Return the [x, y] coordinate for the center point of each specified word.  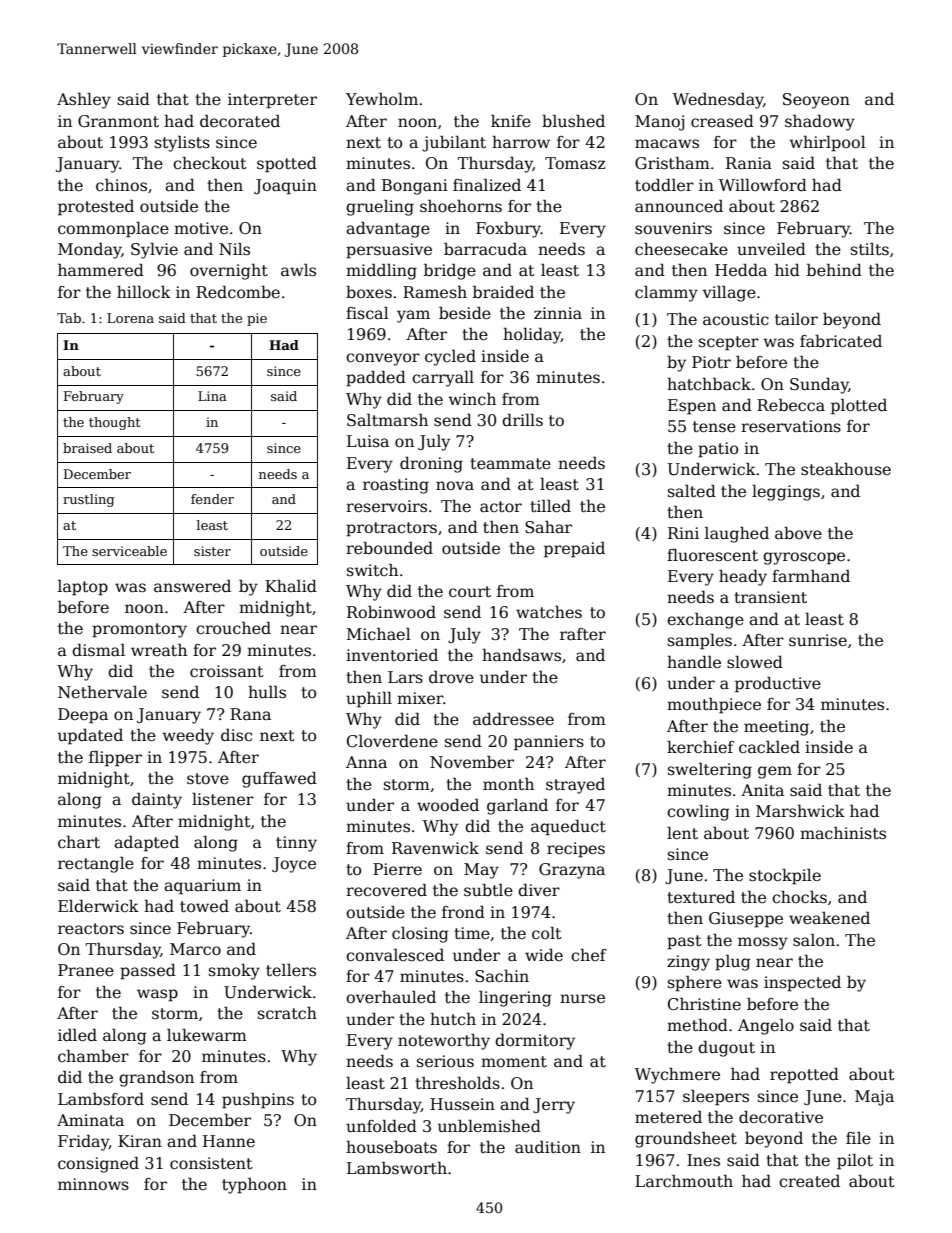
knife [511, 121]
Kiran [140, 1141]
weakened [829, 918]
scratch [287, 1013]
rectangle [96, 864]
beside [465, 313]
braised [87, 448]
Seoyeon [816, 101]
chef [589, 955]
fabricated [841, 341]
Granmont [118, 121]
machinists [843, 832]
